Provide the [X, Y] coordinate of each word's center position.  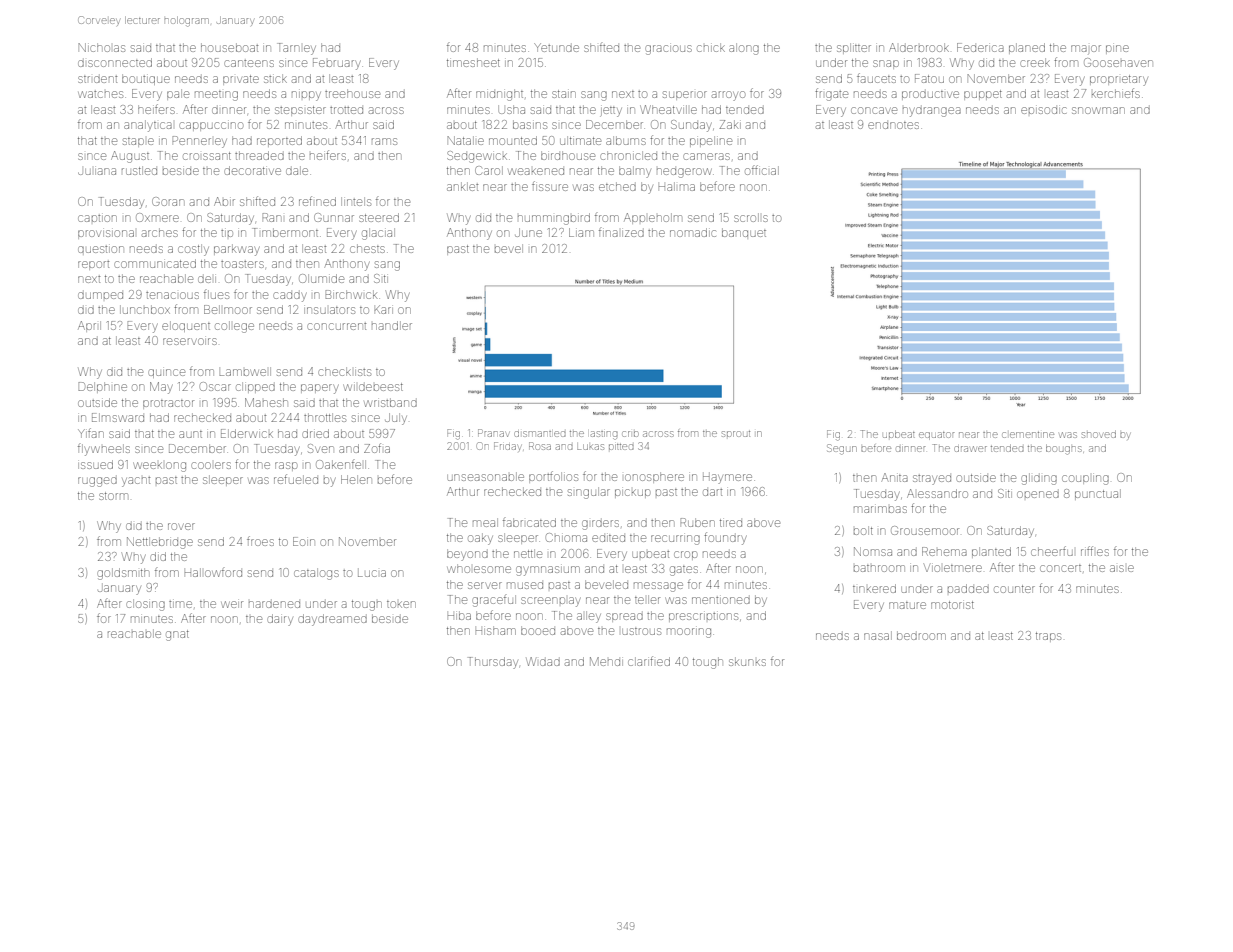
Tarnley [297, 49]
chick [711, 47]
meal [485, 522]
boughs [1064, 450]
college [234, 327]
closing [145, 605]
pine [1117, 49]
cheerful [1052, 551]
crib [630, 434]
